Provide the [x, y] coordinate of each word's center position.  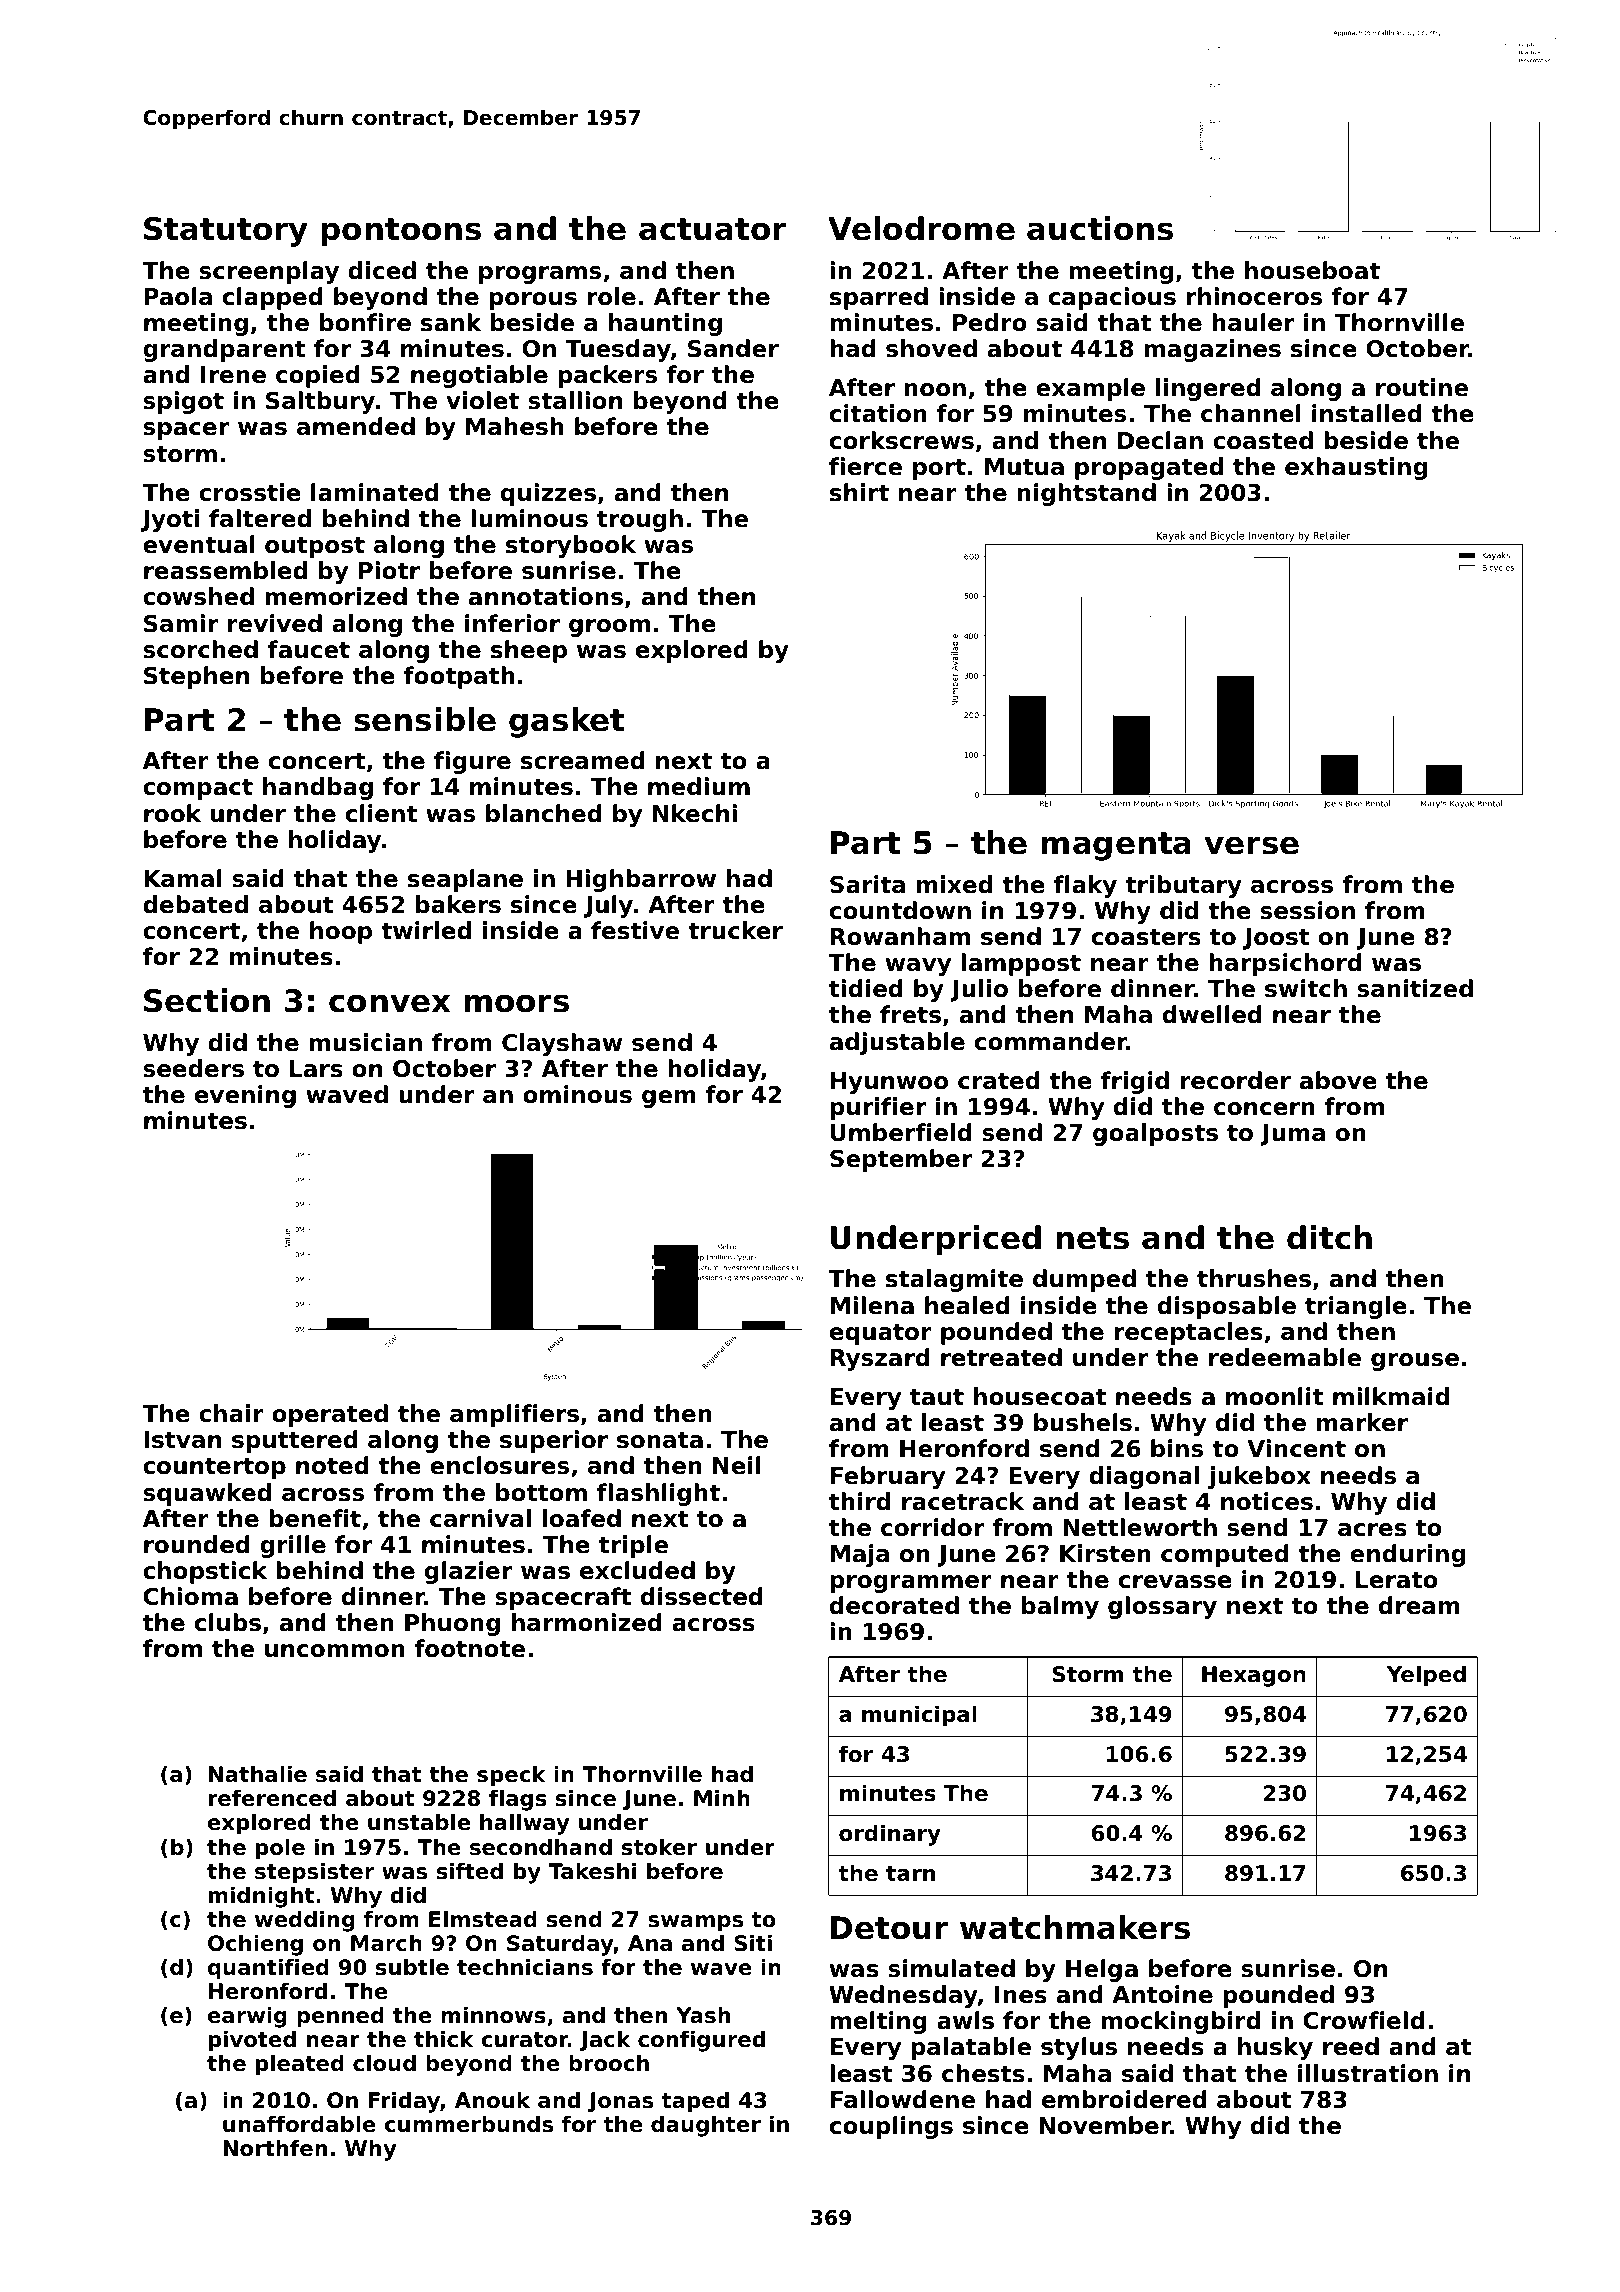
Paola [178, 296]
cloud [384, 2063]
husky [1275, 2048]
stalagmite [954, 1280]
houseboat [1312, 270]
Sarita [867, 884]
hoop [341, 932]
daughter [706, 2126]
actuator [712, 229]
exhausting [1356, 468]
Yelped [1426, 1676]
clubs [228, 1622]
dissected [702, 1596]
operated [330, 1415]
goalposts [1155, 1134]
